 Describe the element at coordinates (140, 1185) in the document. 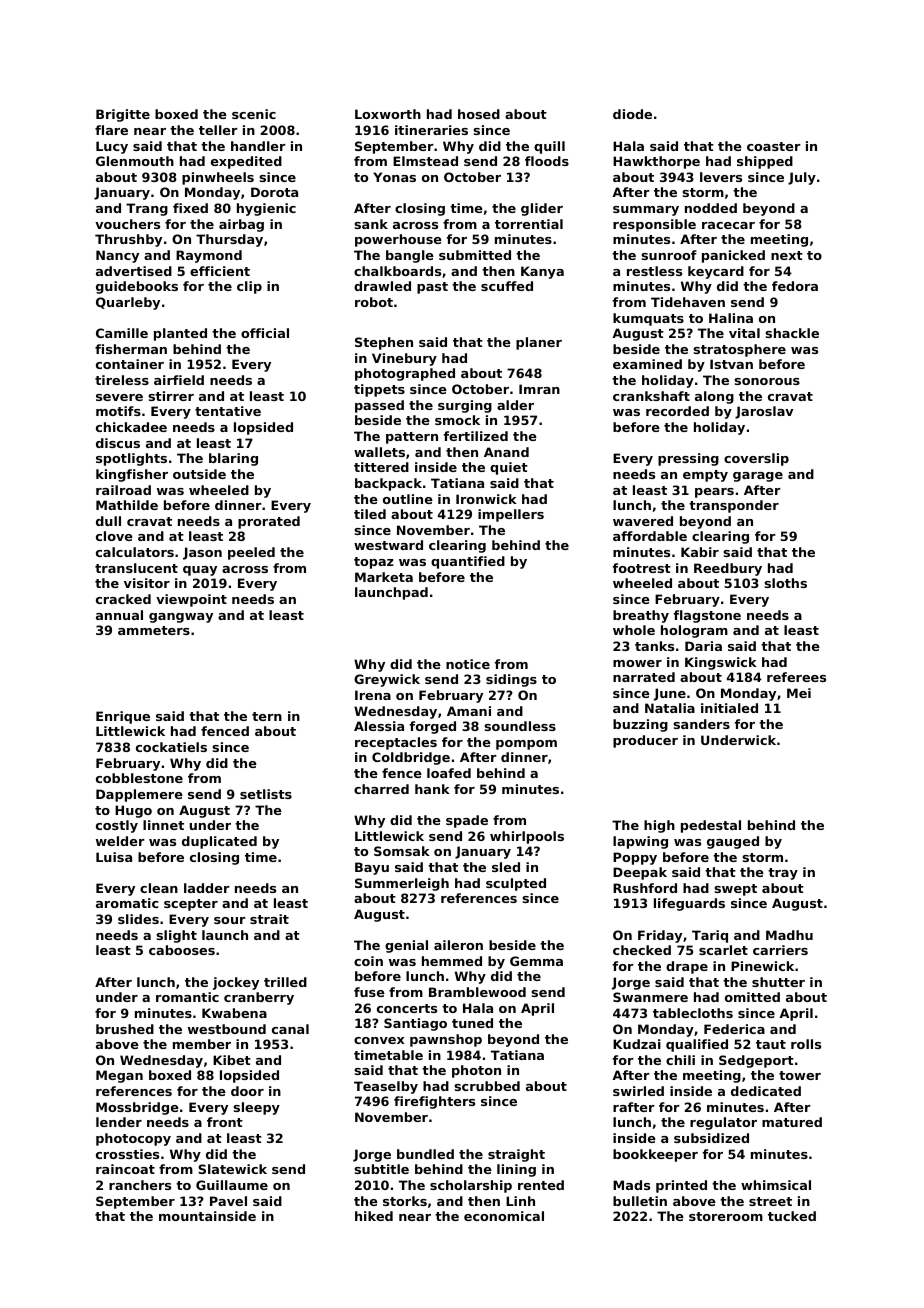

I see `ranchers` at that location.
